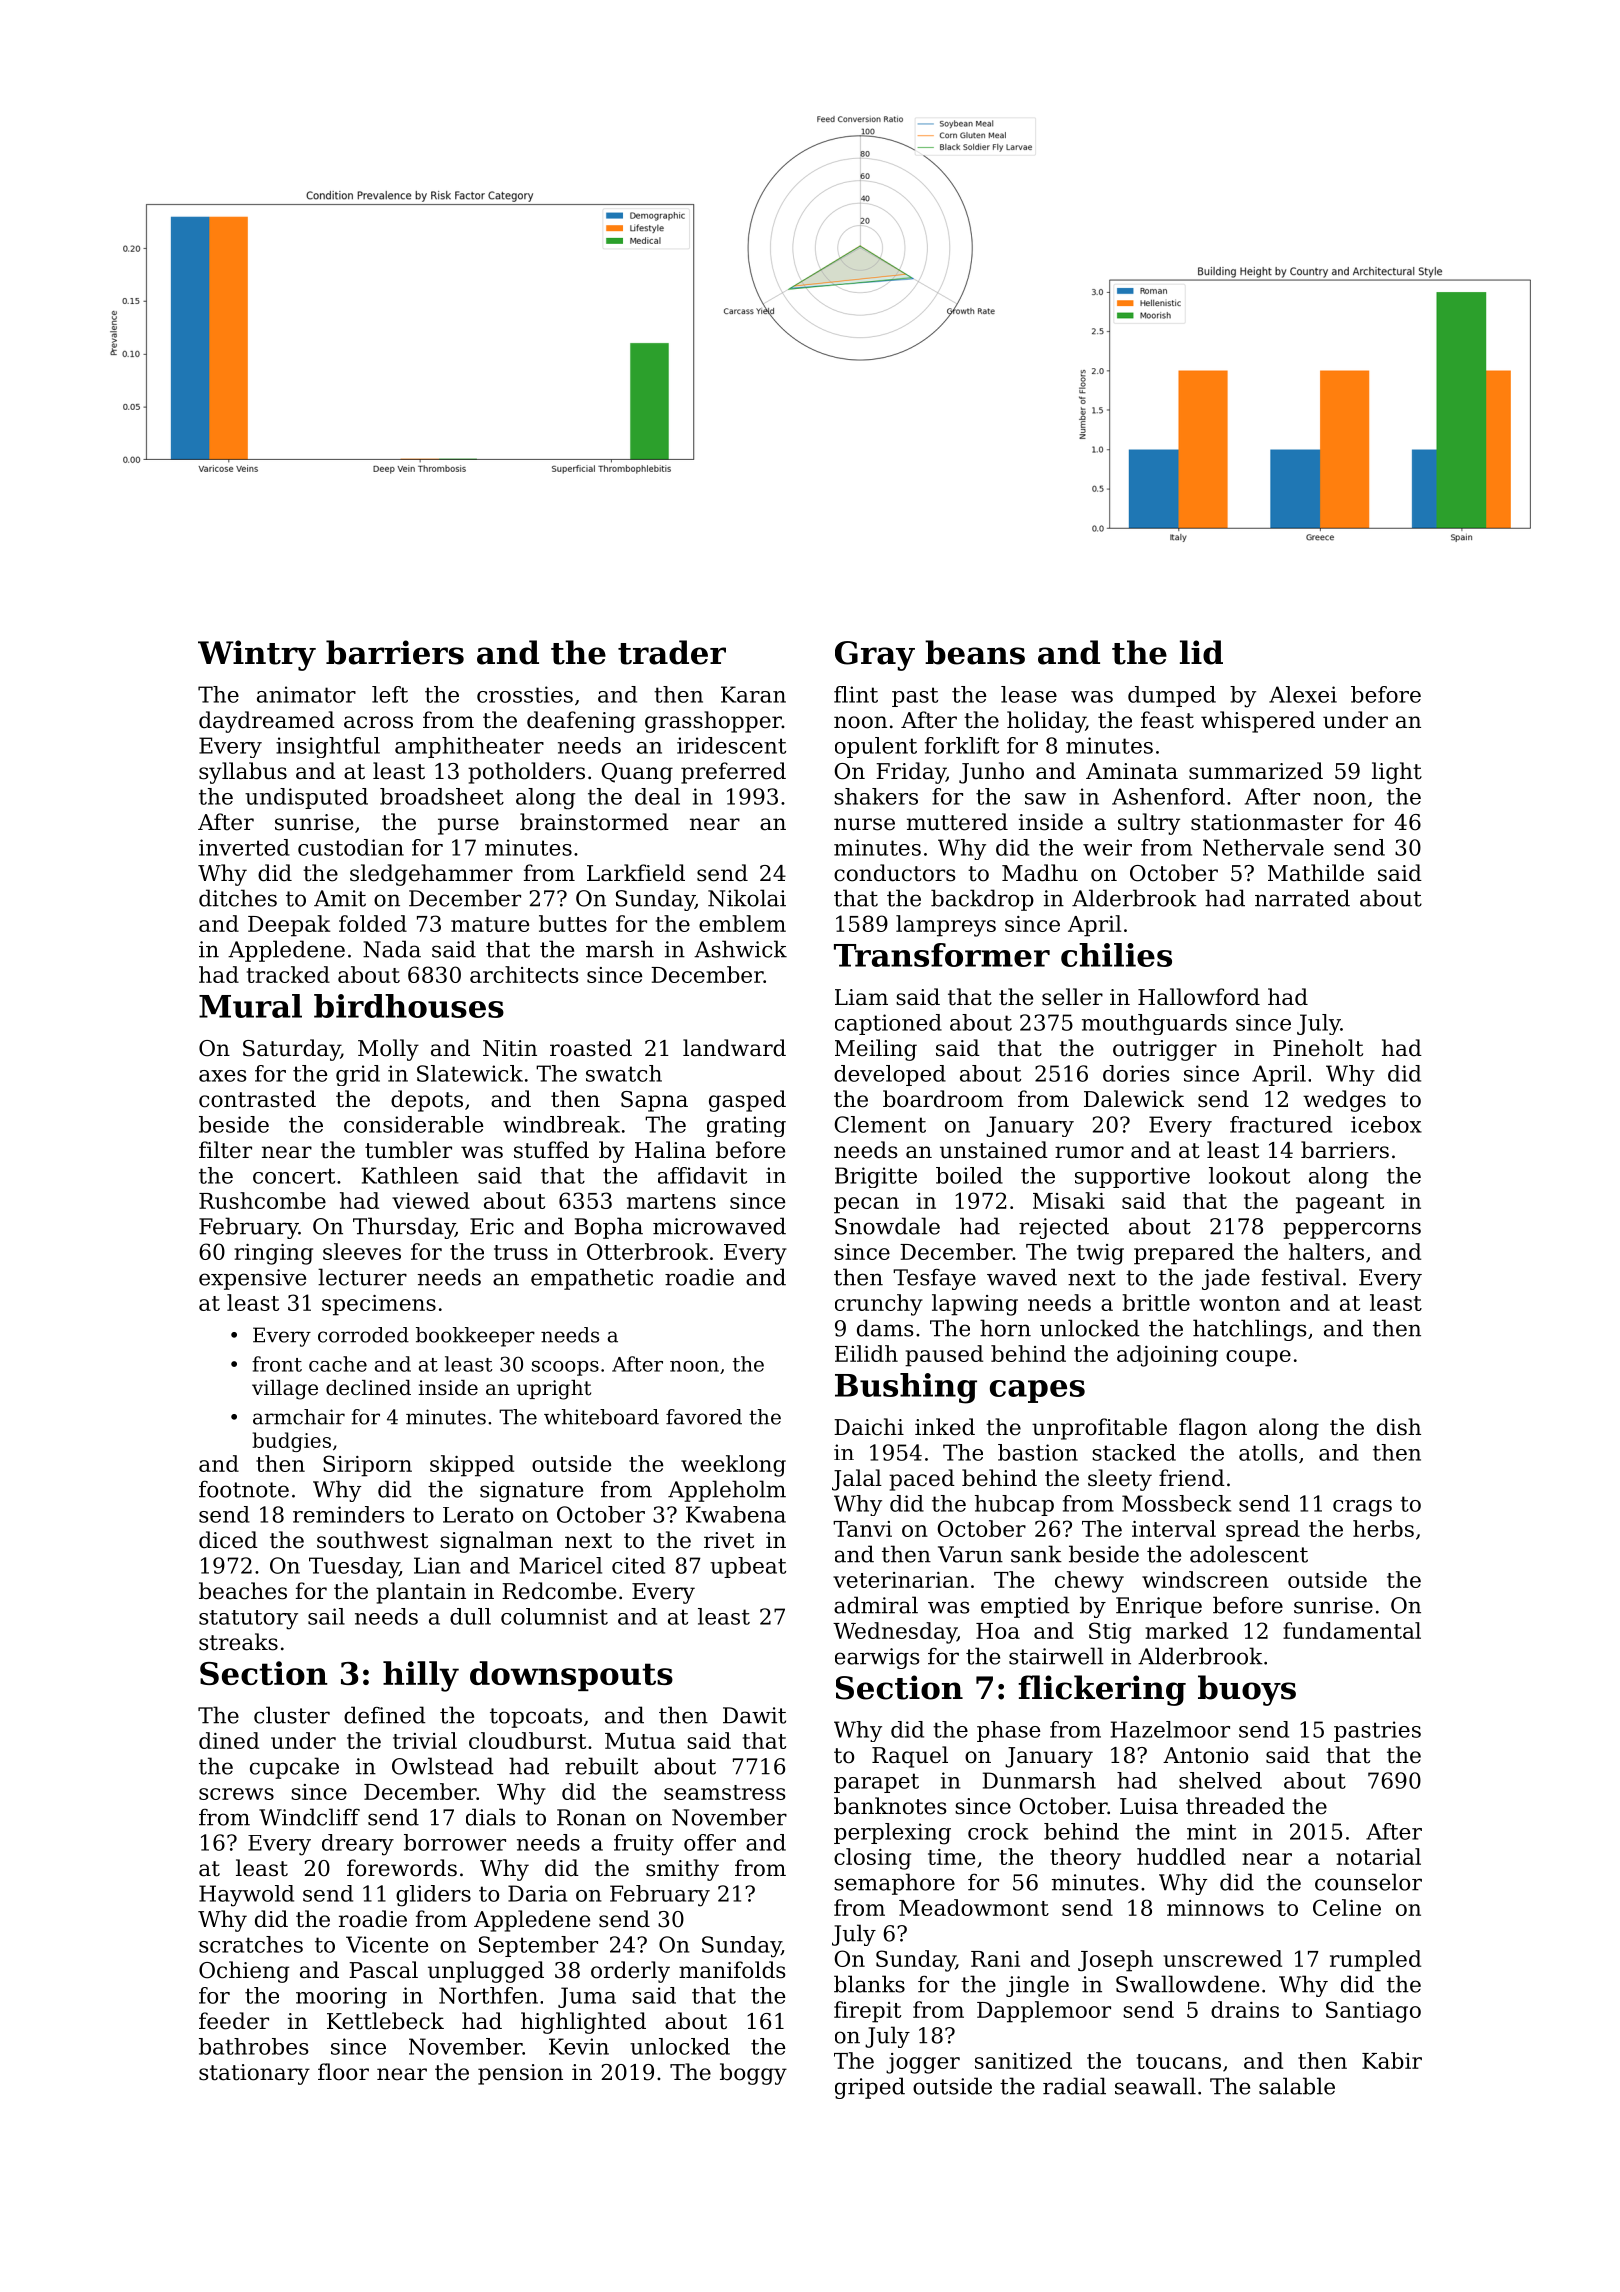 This image has width=1620, height=2292. I want to click on Alexei, so click(1303, 694).
